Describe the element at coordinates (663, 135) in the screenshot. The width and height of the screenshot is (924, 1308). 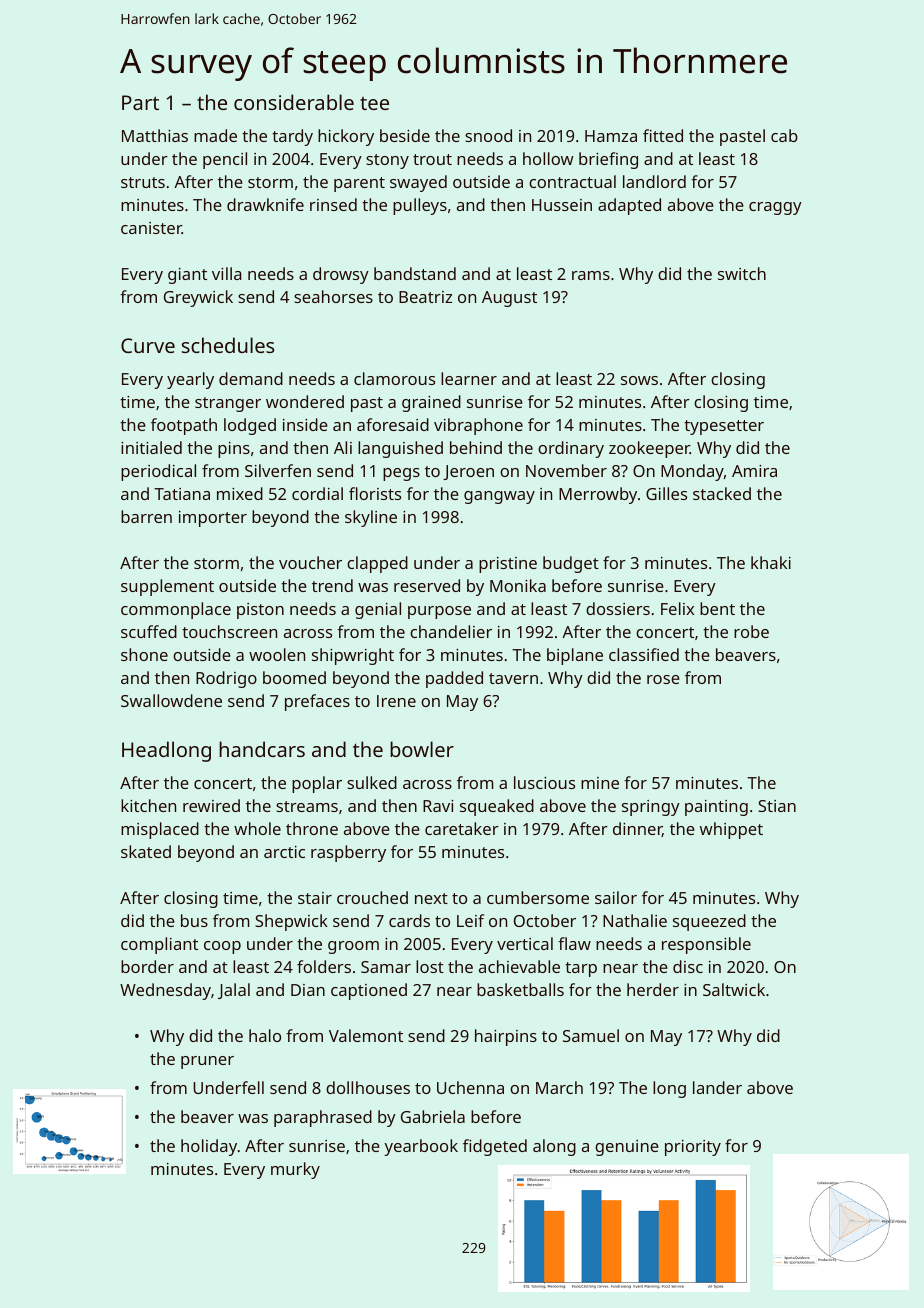
I see `fitted` at that location.
